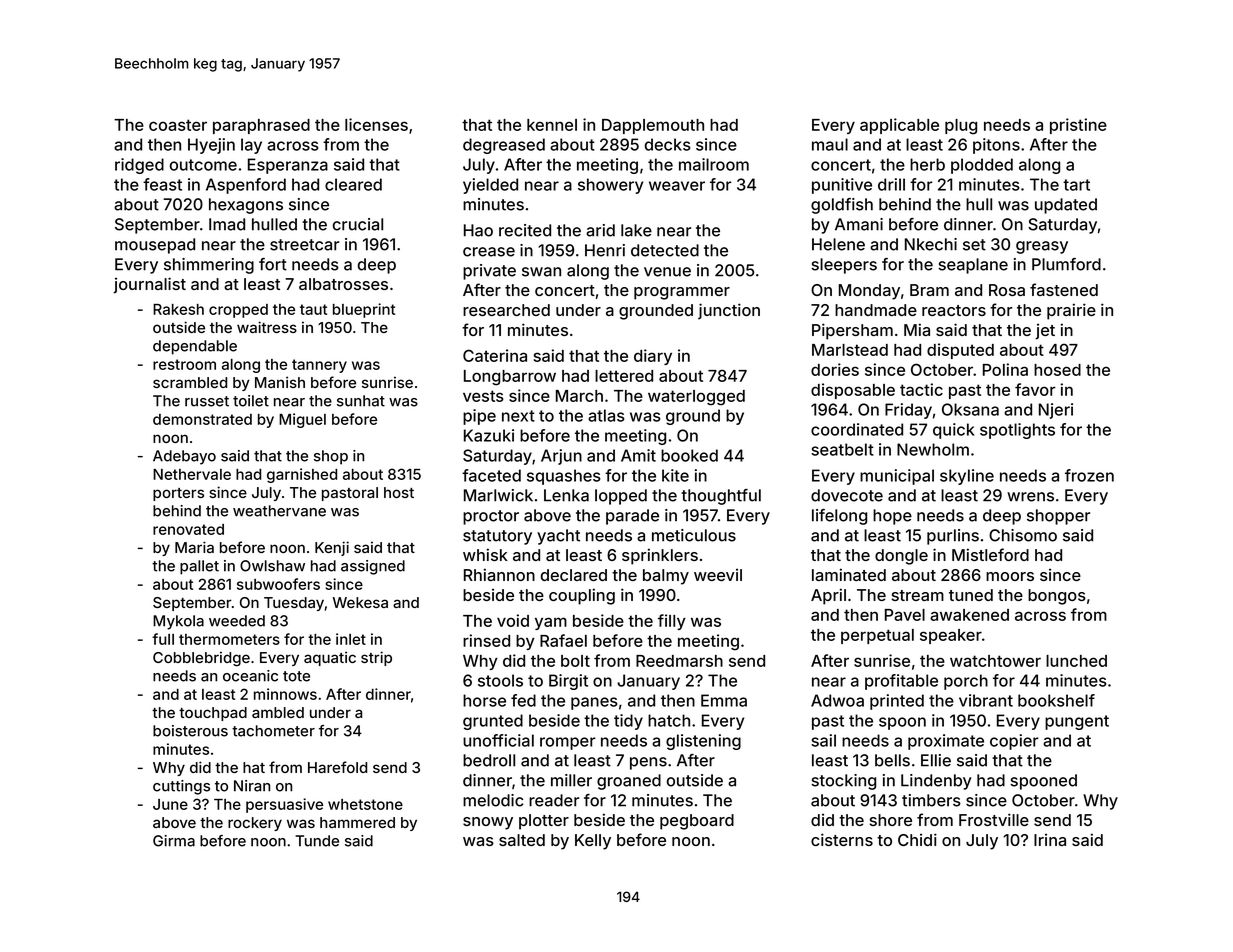 This screenshot has width=1233, height=952. Describe the element at coordinates (653, 126) in the screenshot. I see `Dapplemouth` at that location.
